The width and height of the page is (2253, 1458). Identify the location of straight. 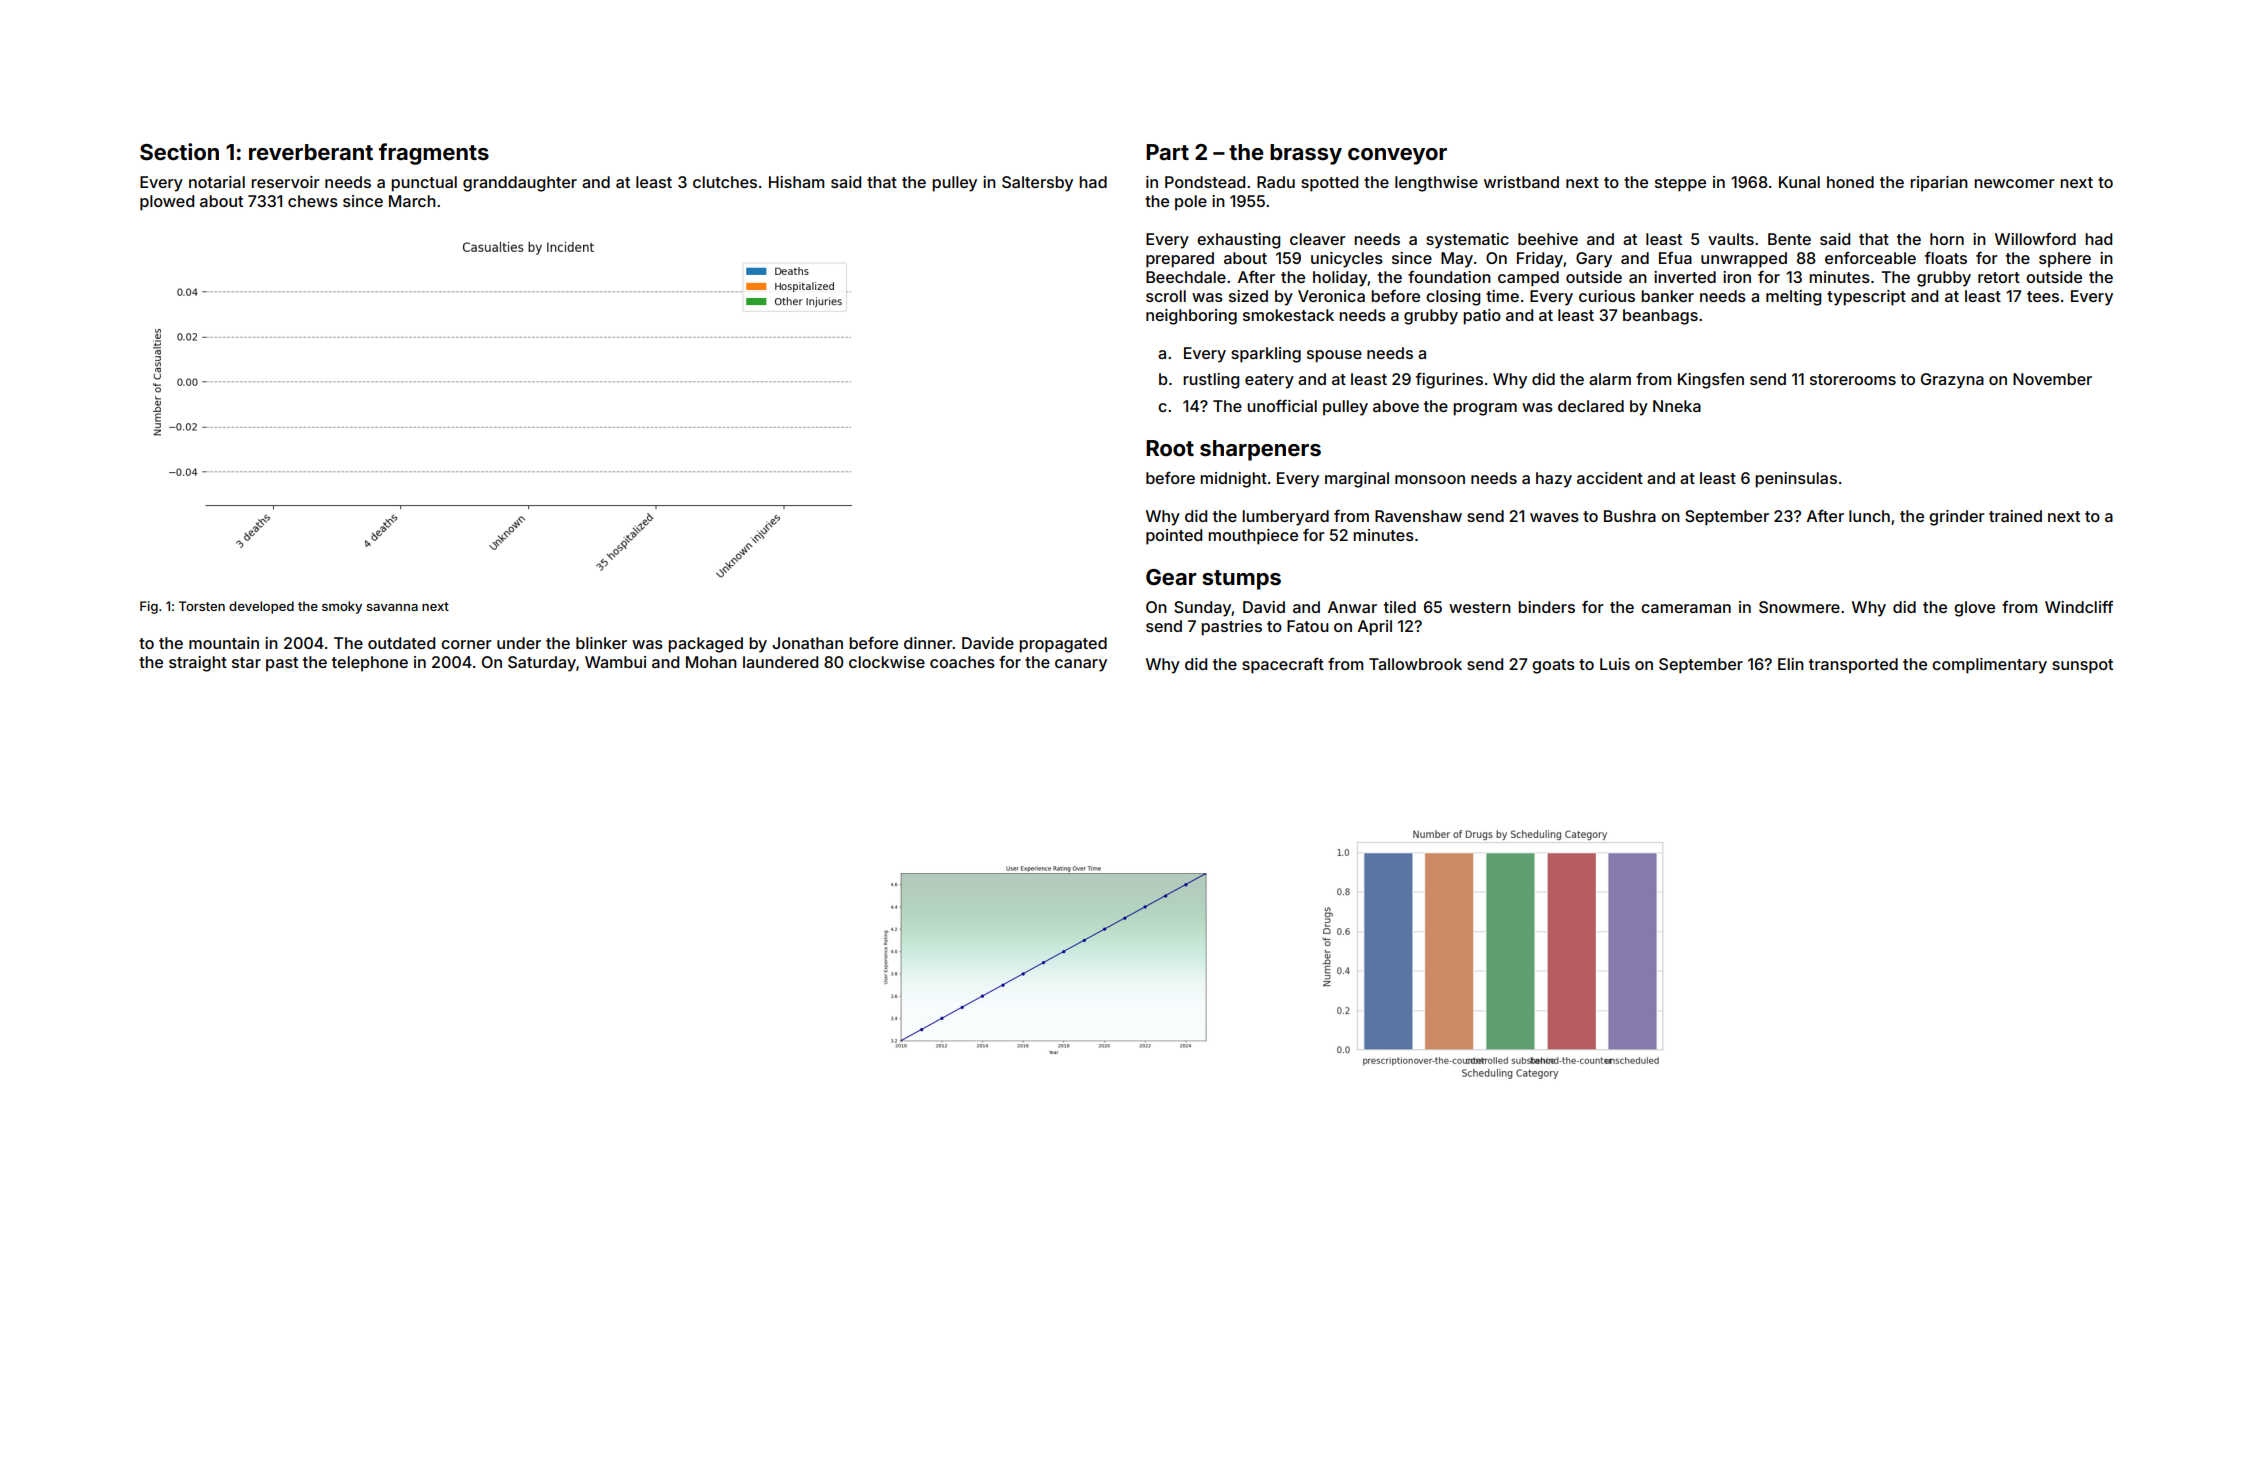
(198, 664).
